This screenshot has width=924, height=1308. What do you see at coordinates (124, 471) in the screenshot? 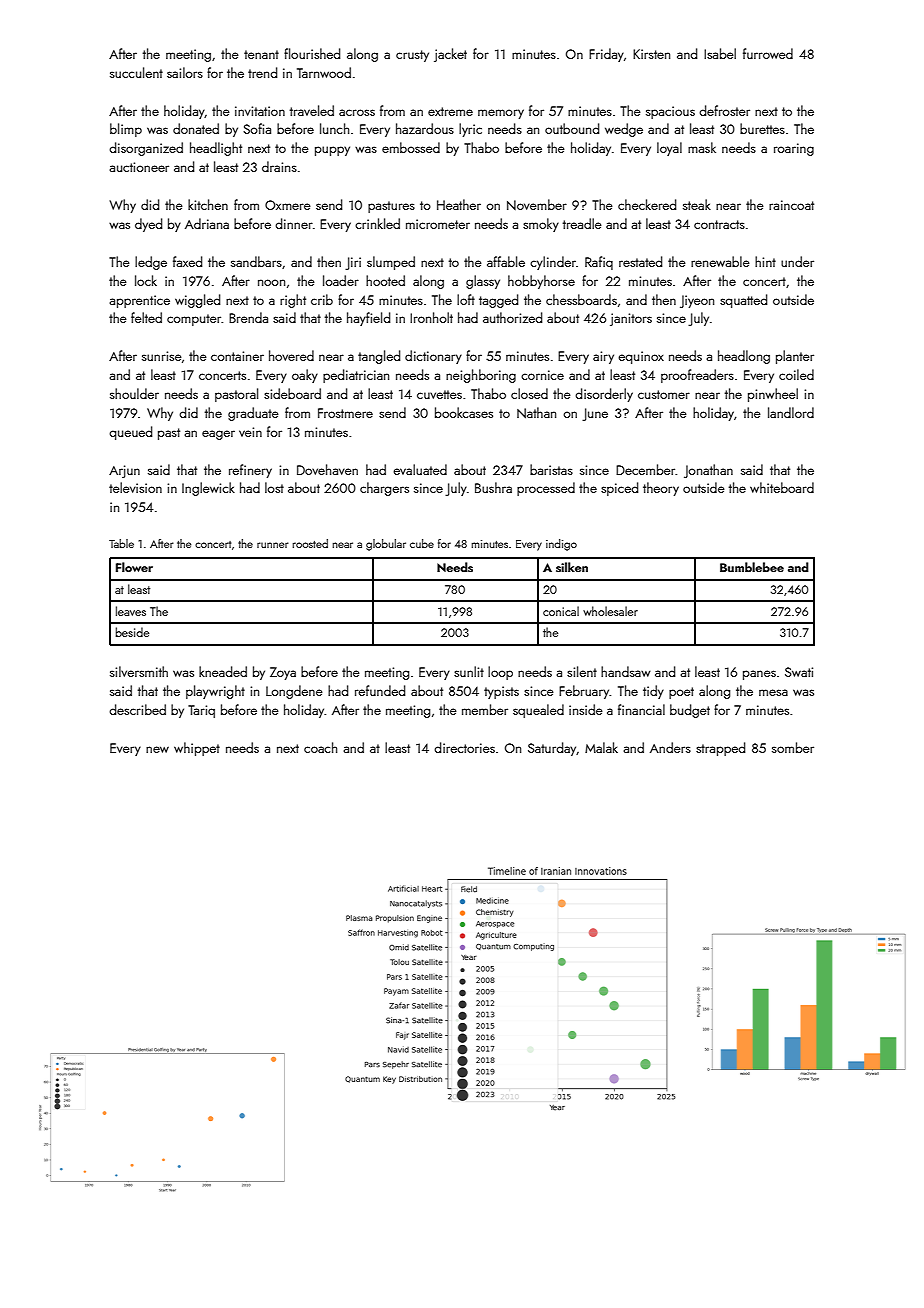
I see `Arjun` at bounding box center [124, 471].
